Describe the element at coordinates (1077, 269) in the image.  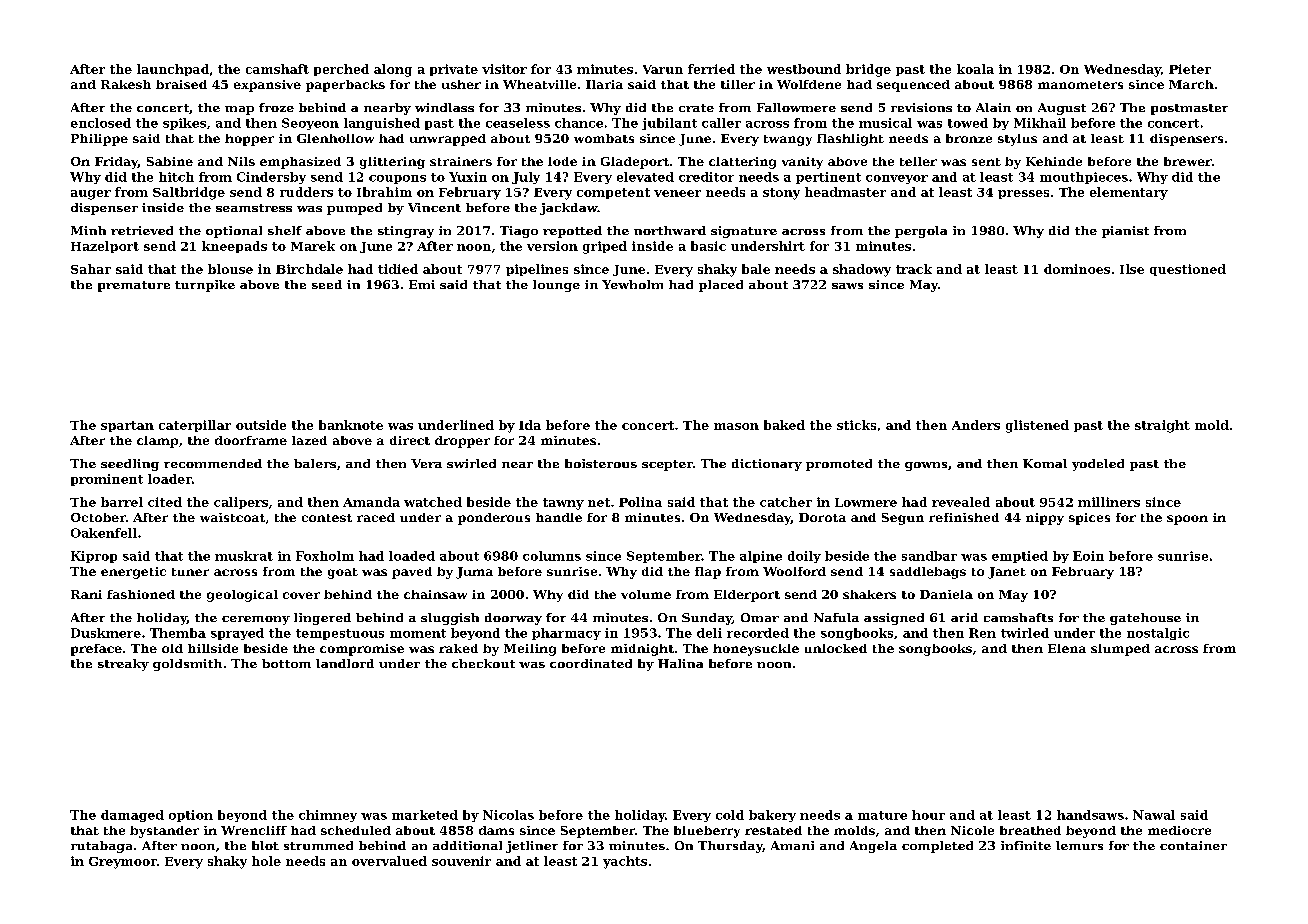
I see `dominoes` at that location.
